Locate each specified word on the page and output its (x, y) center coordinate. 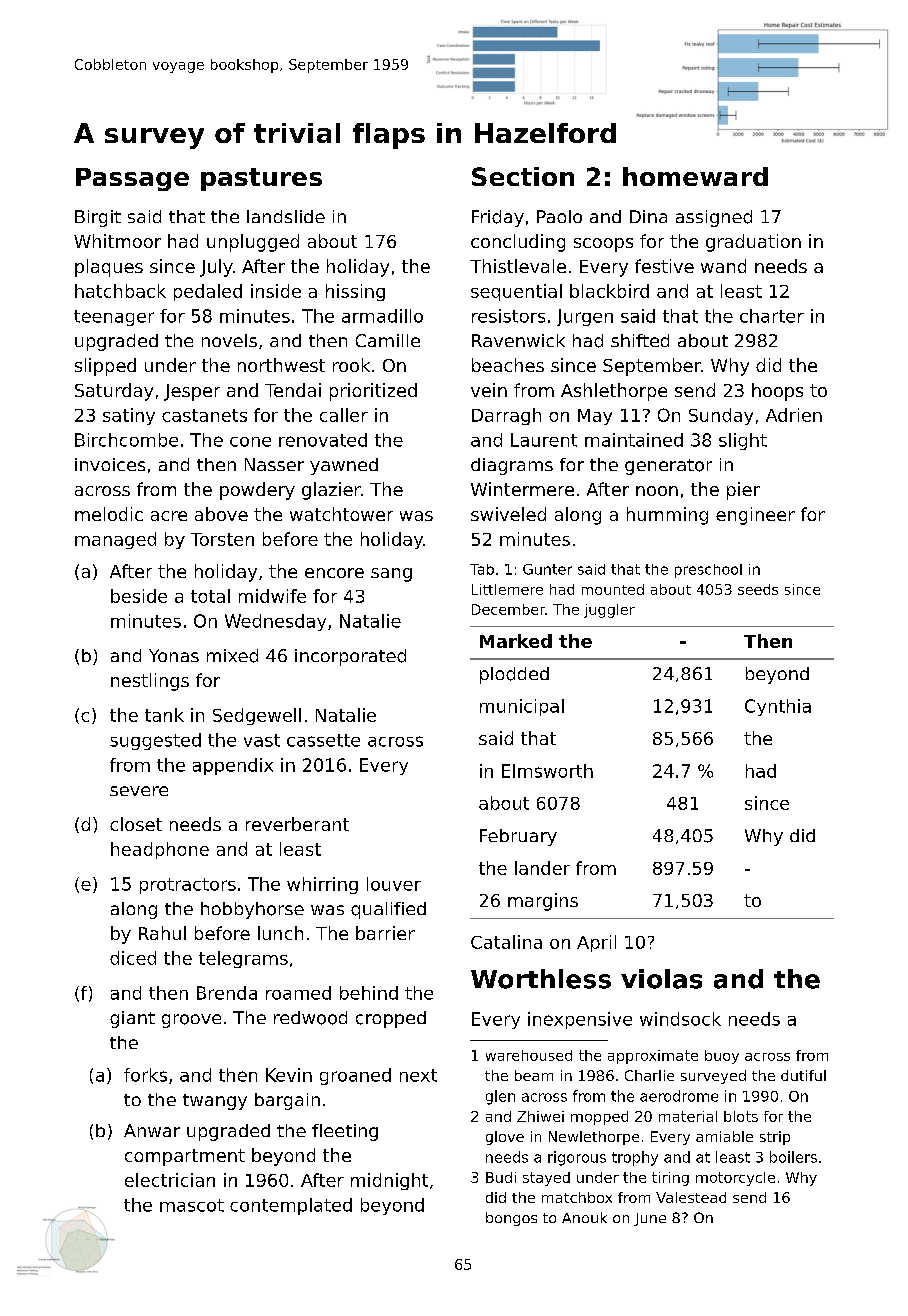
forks (145, 1075)
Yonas (174, 655)
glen (500, 1097)
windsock (680, 1019)
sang (391, 575)
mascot (192, 1205)
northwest (281, 365)
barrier (385, 933)
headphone (160, 850)
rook (351, 365)
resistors (508, 316)
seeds (758, 589)
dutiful (803, 1075)
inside (276, 291)
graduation (753, 243)
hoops (777, 392)
